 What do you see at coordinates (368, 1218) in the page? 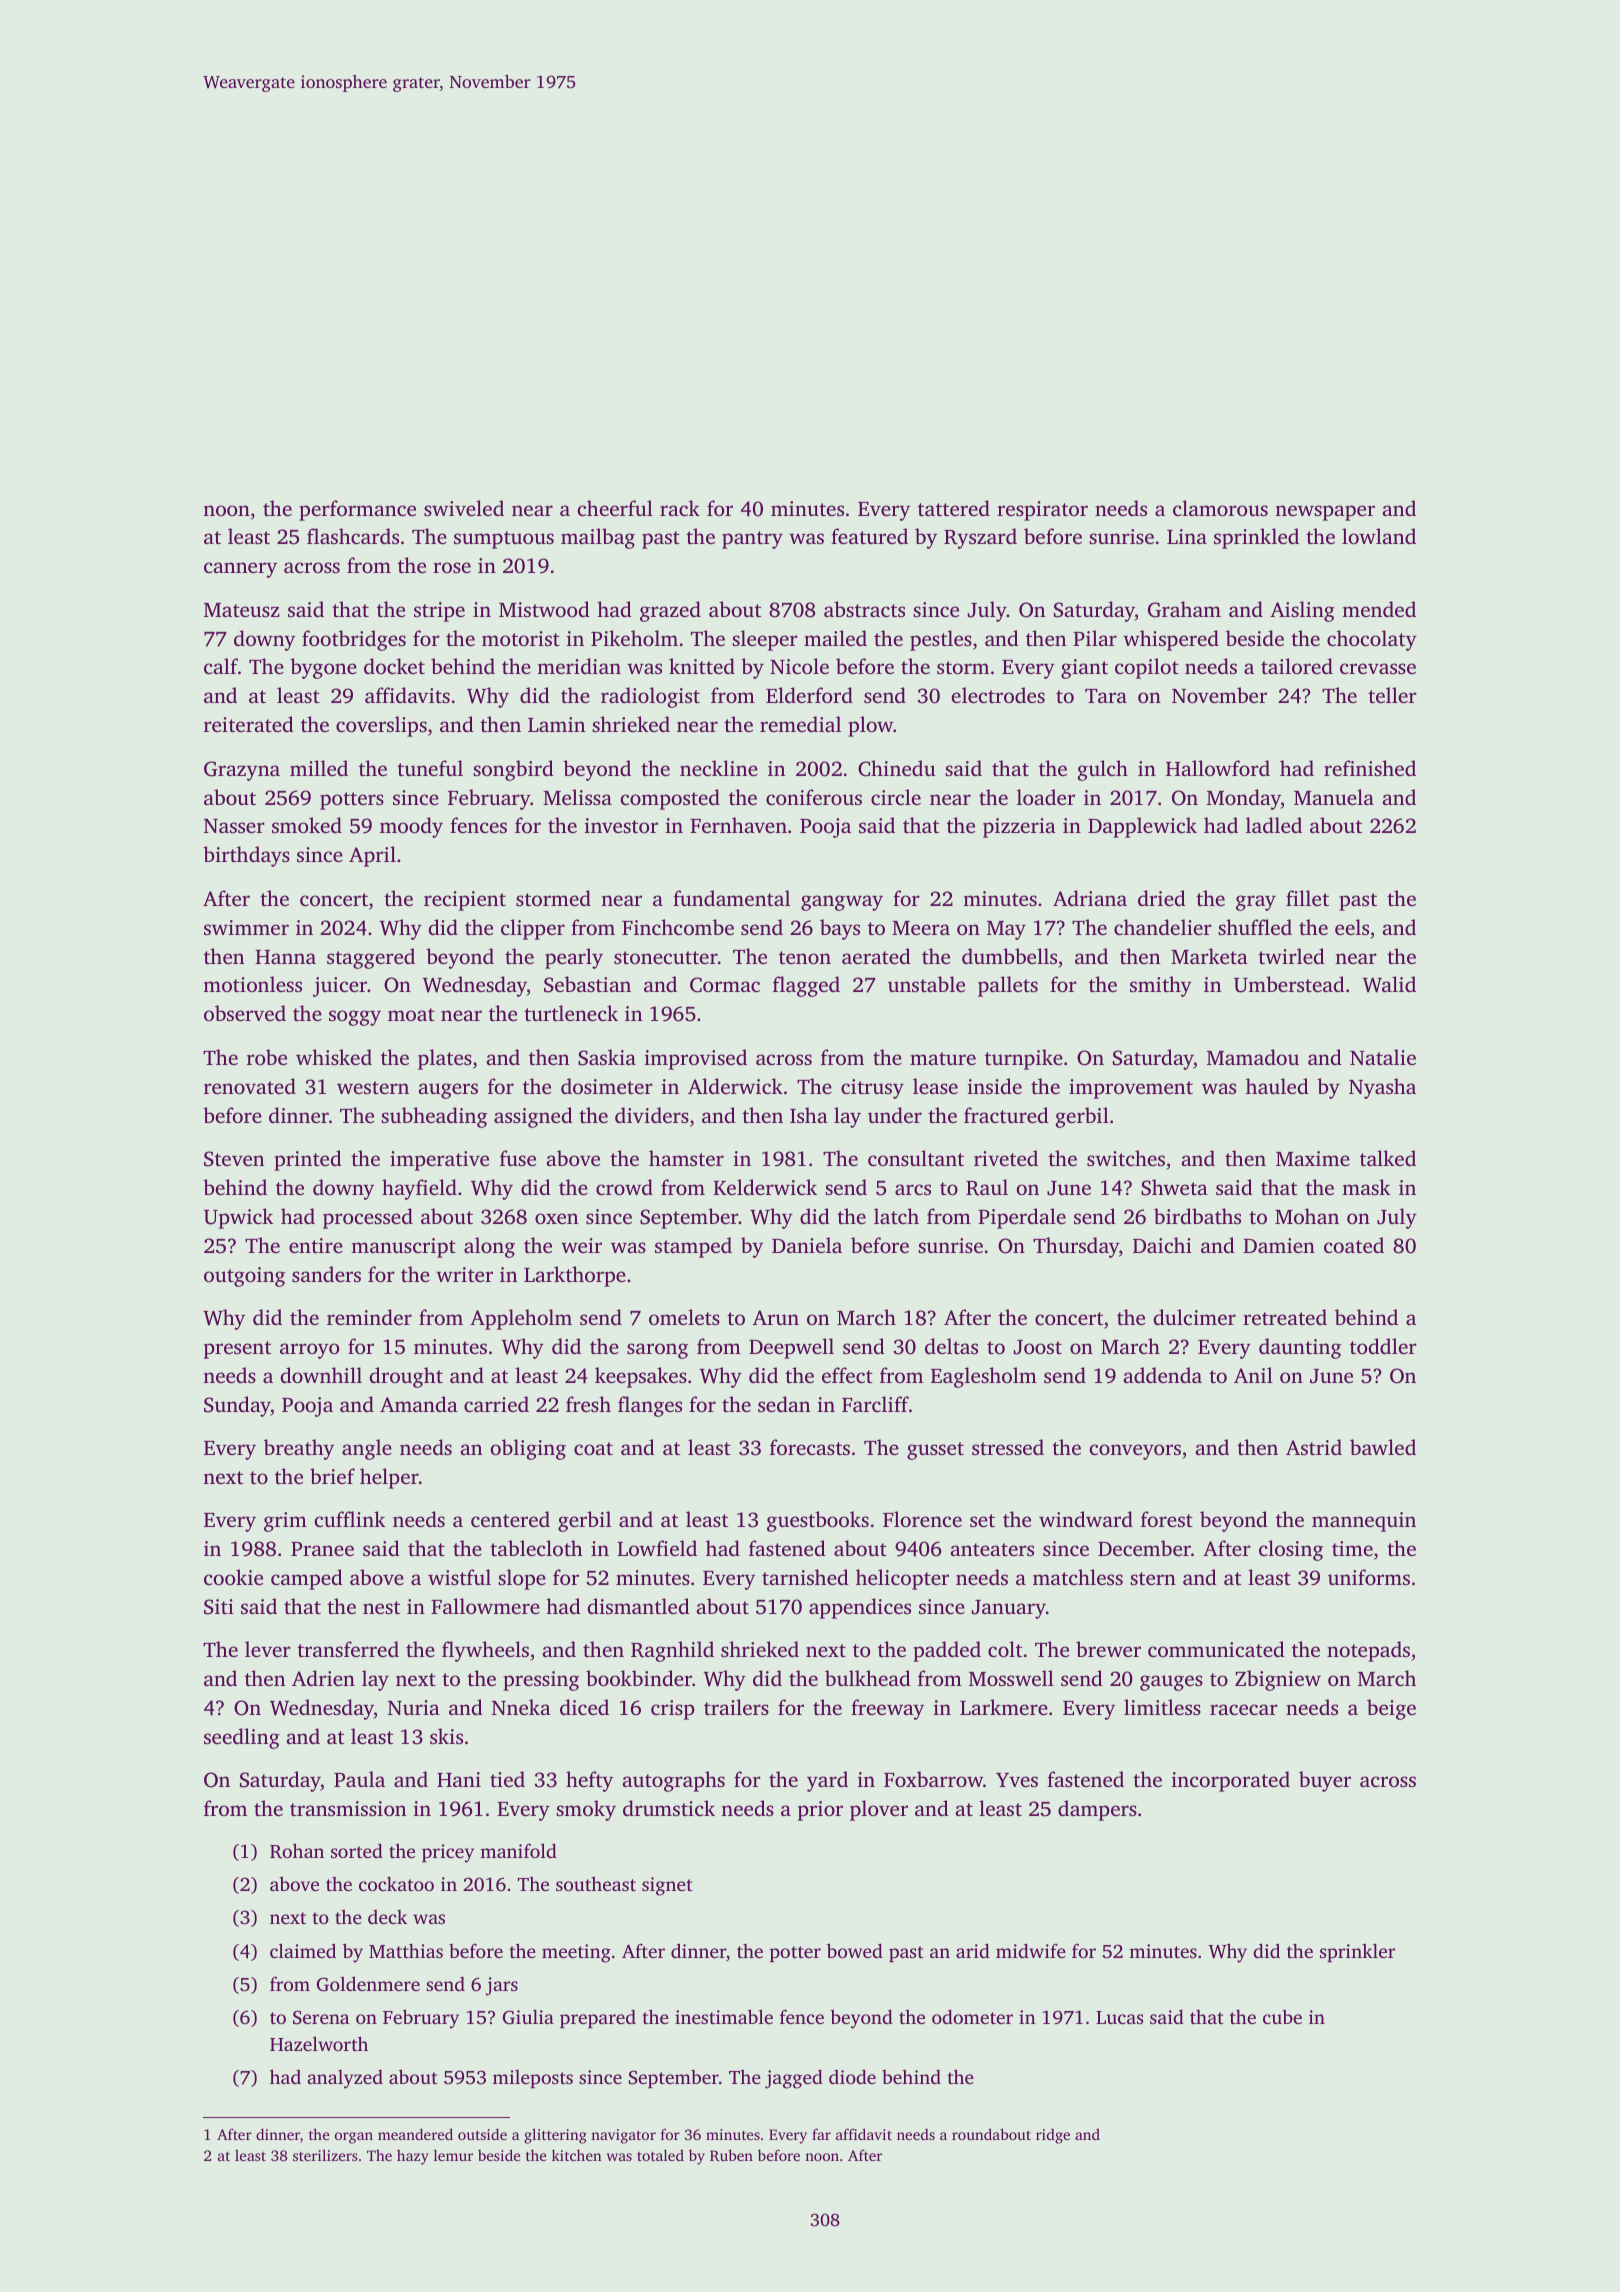
I see `processed` at bounding box center [368, 1218].
